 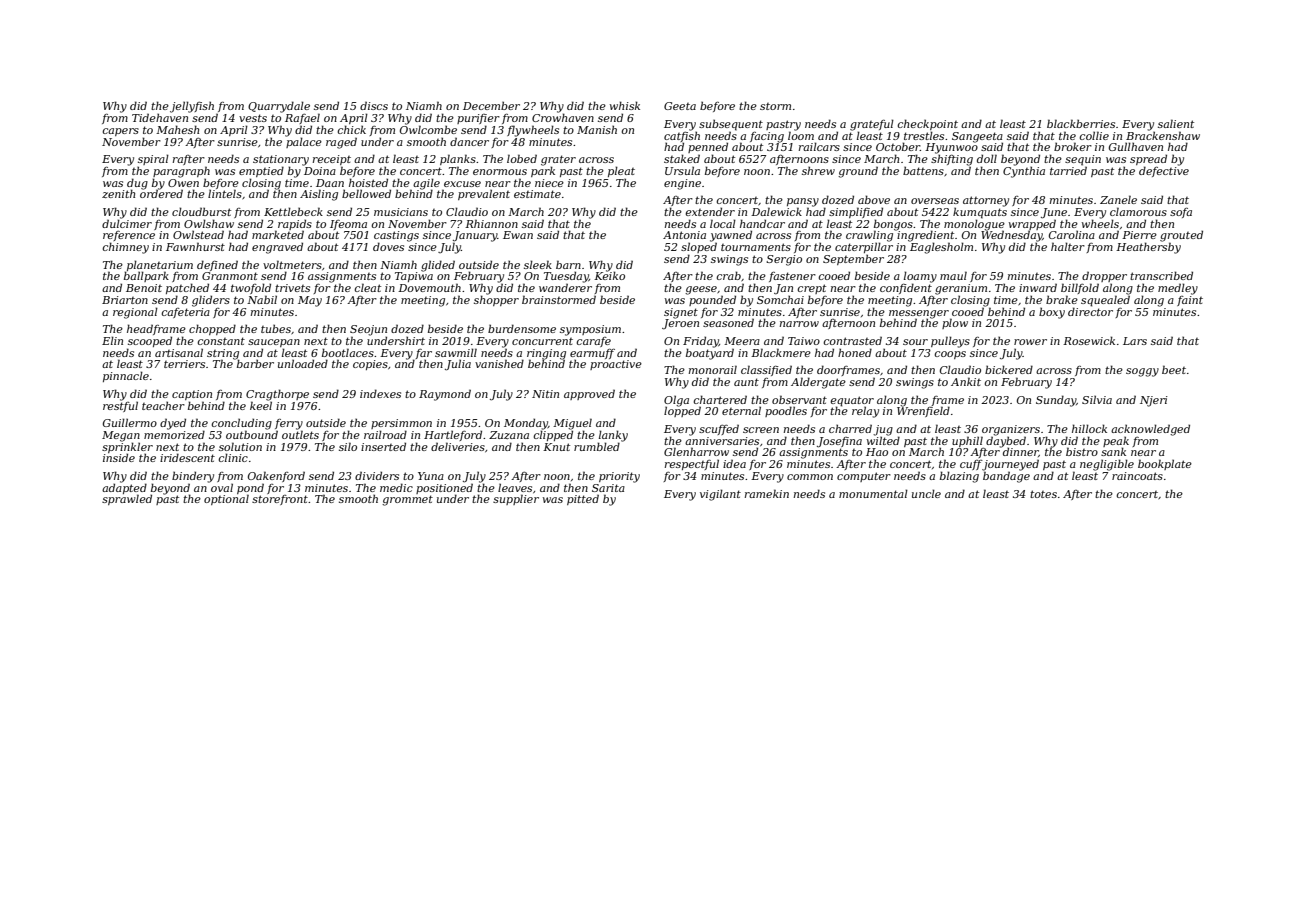 I want to click on barber, so click(x=255, y=364).
